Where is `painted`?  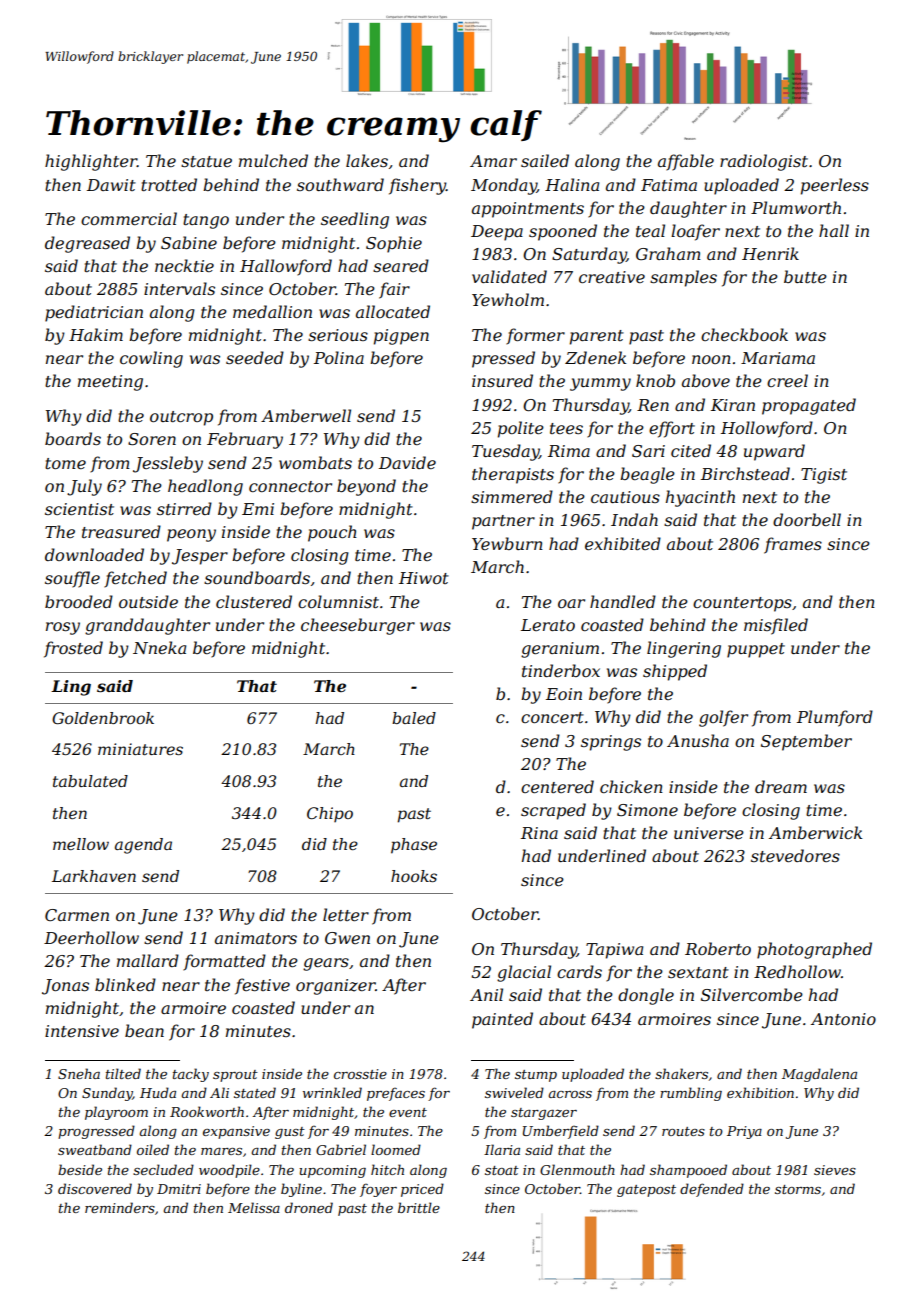 painted is located at coordinates (502, 1020).
